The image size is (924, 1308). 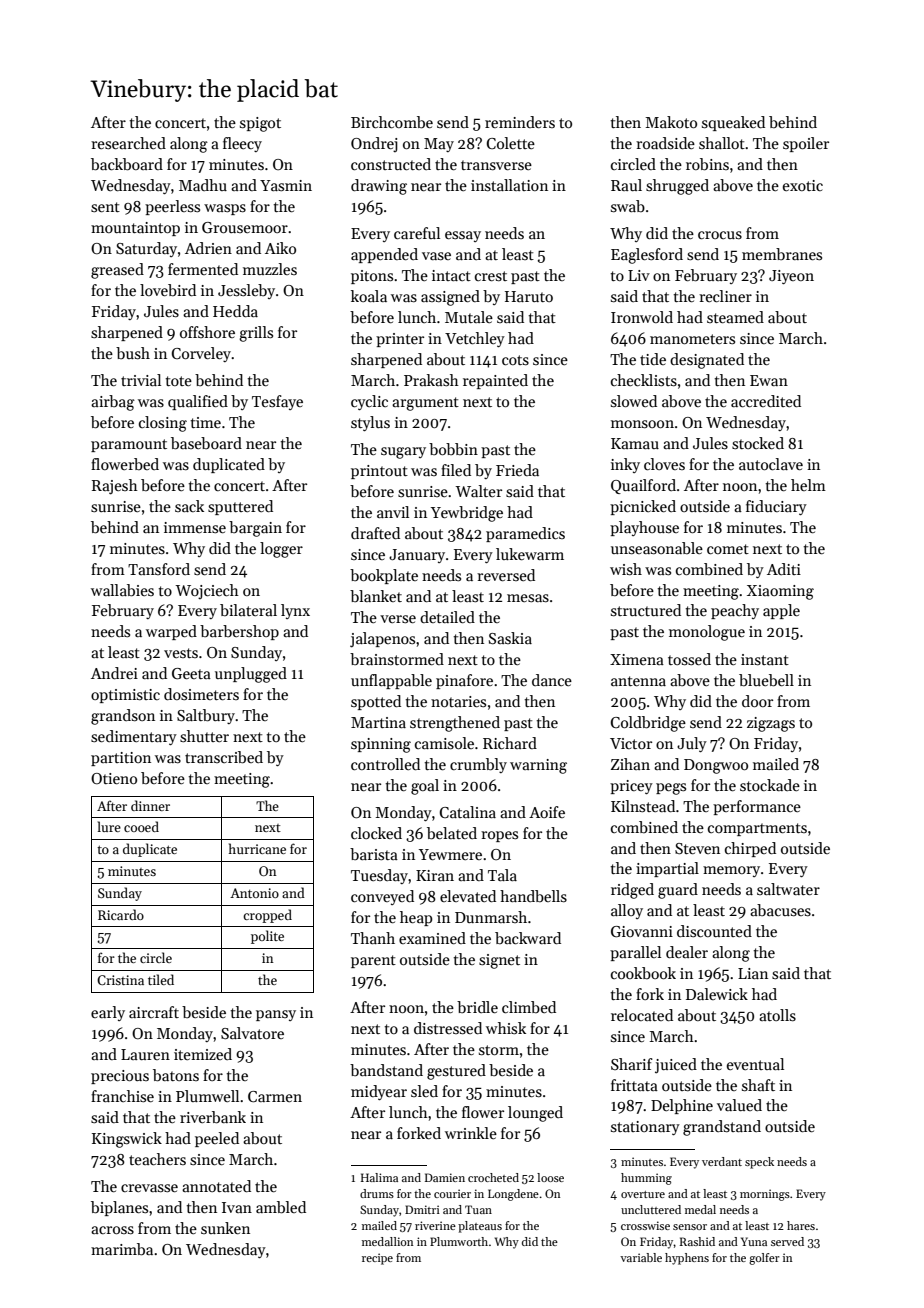 I want to click on paramedics, so click(x=525, y=534).
